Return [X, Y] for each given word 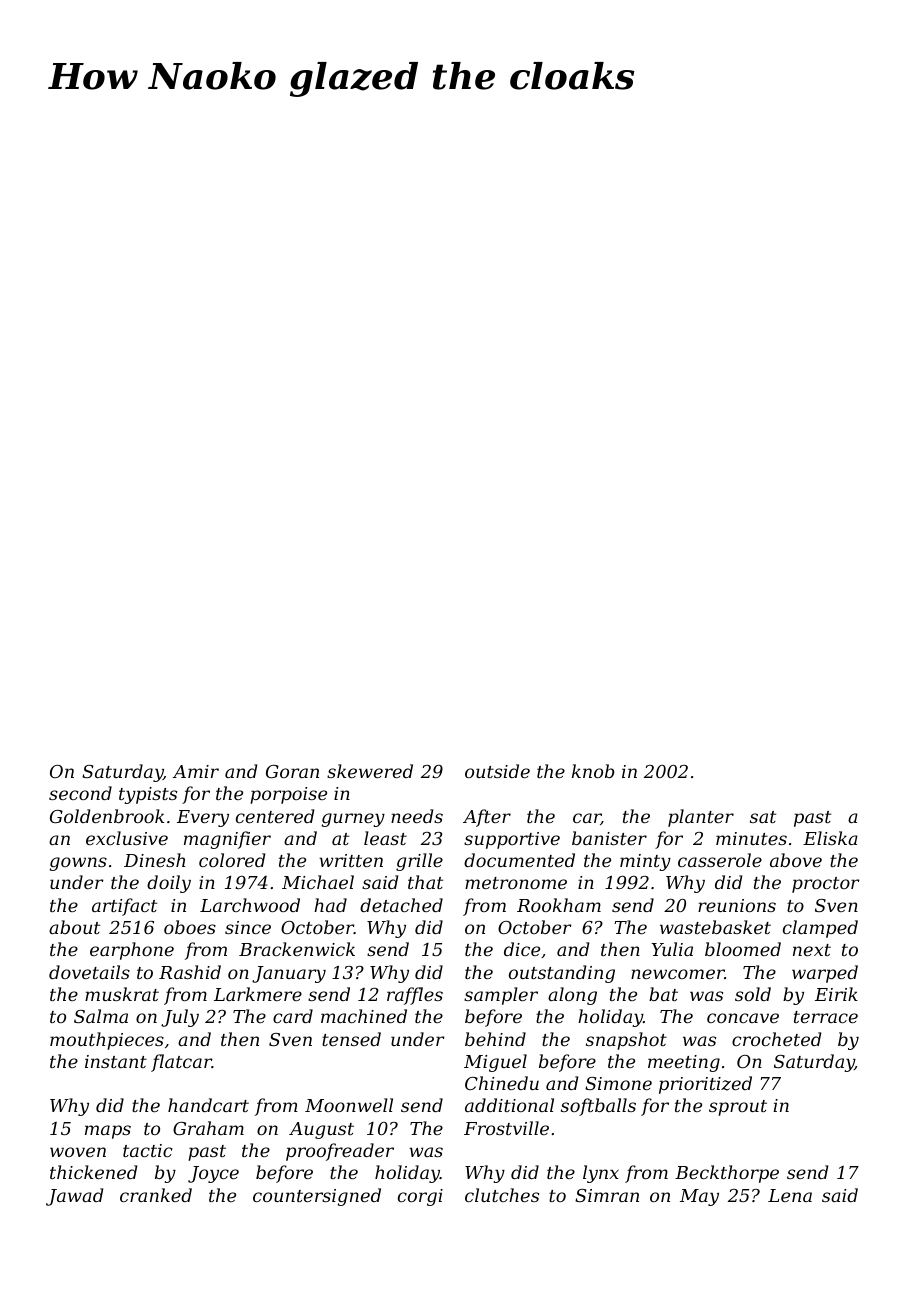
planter [701, 818]
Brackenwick [297, 949]
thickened [93, 1172]
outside [497, 771]
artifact [124, 907]
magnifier [227, 840]
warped [825, 974]
